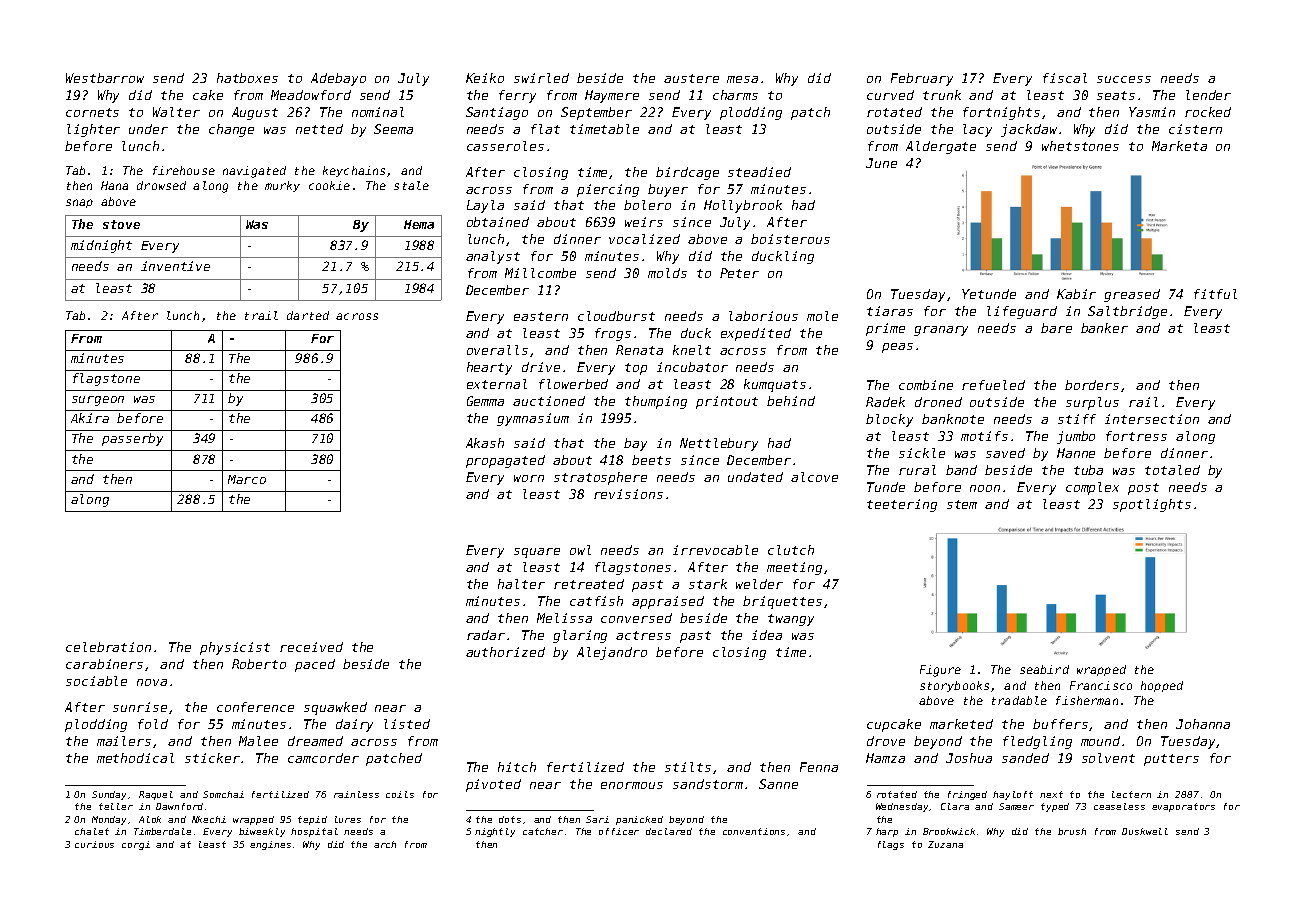 This document has width=1308, height=924. What do you see at coordinates (1076, 294) in the document?
I see `Kabir` at bounding box center [1076, 294].
